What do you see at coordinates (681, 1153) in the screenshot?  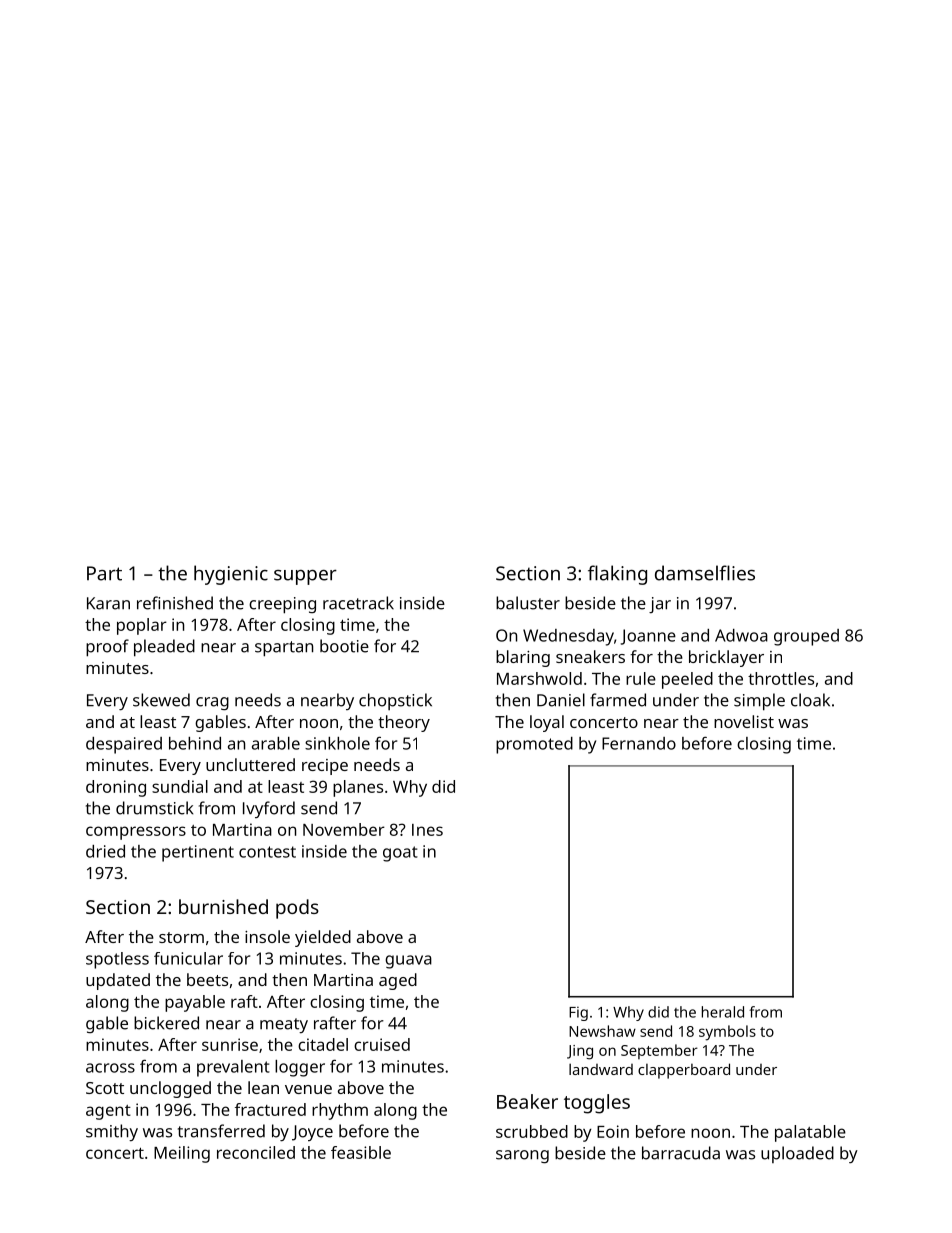 I see `barracuda` at bounding box center [681, 1153].
